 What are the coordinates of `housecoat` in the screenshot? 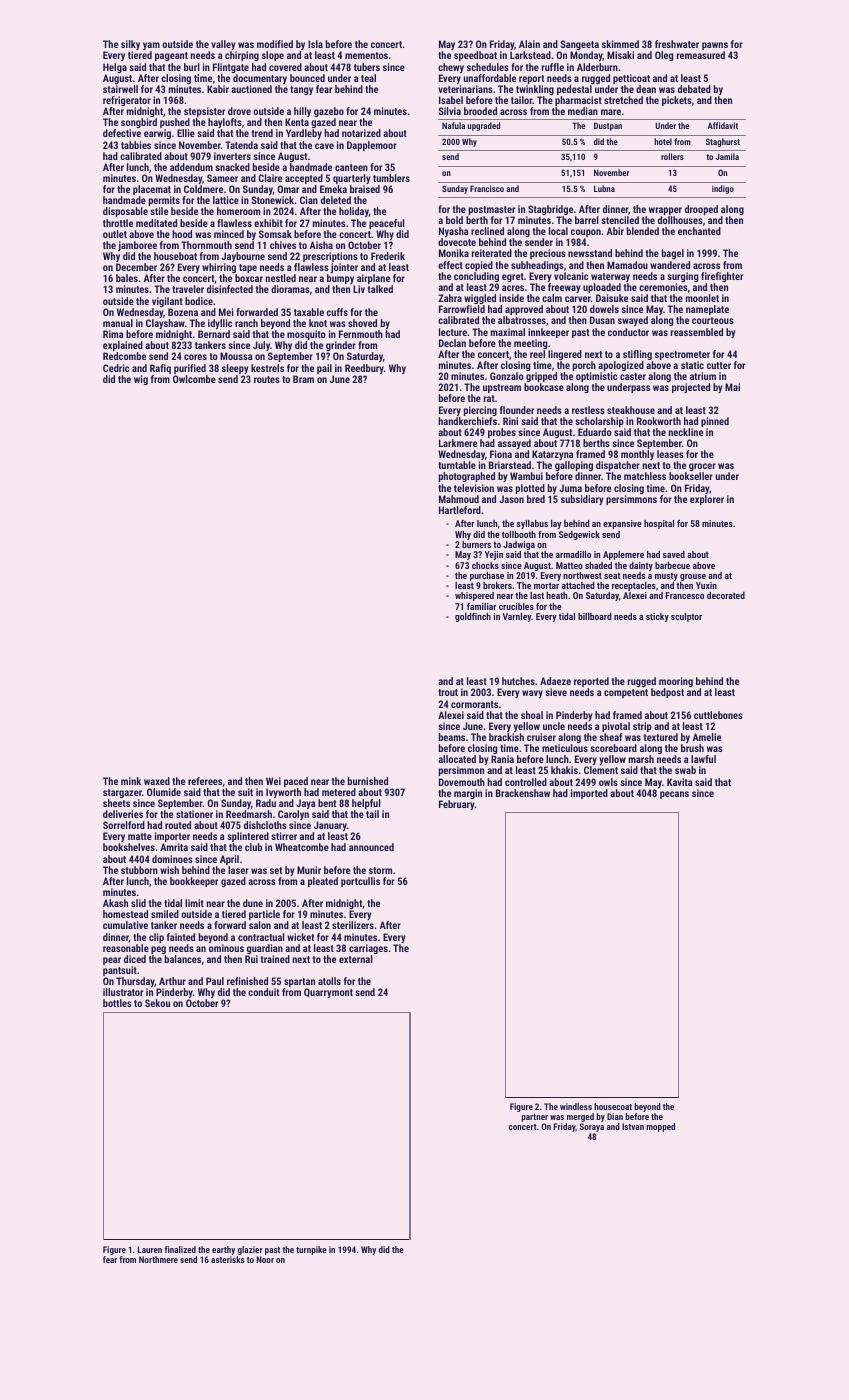 It's located at (613, 1106).
